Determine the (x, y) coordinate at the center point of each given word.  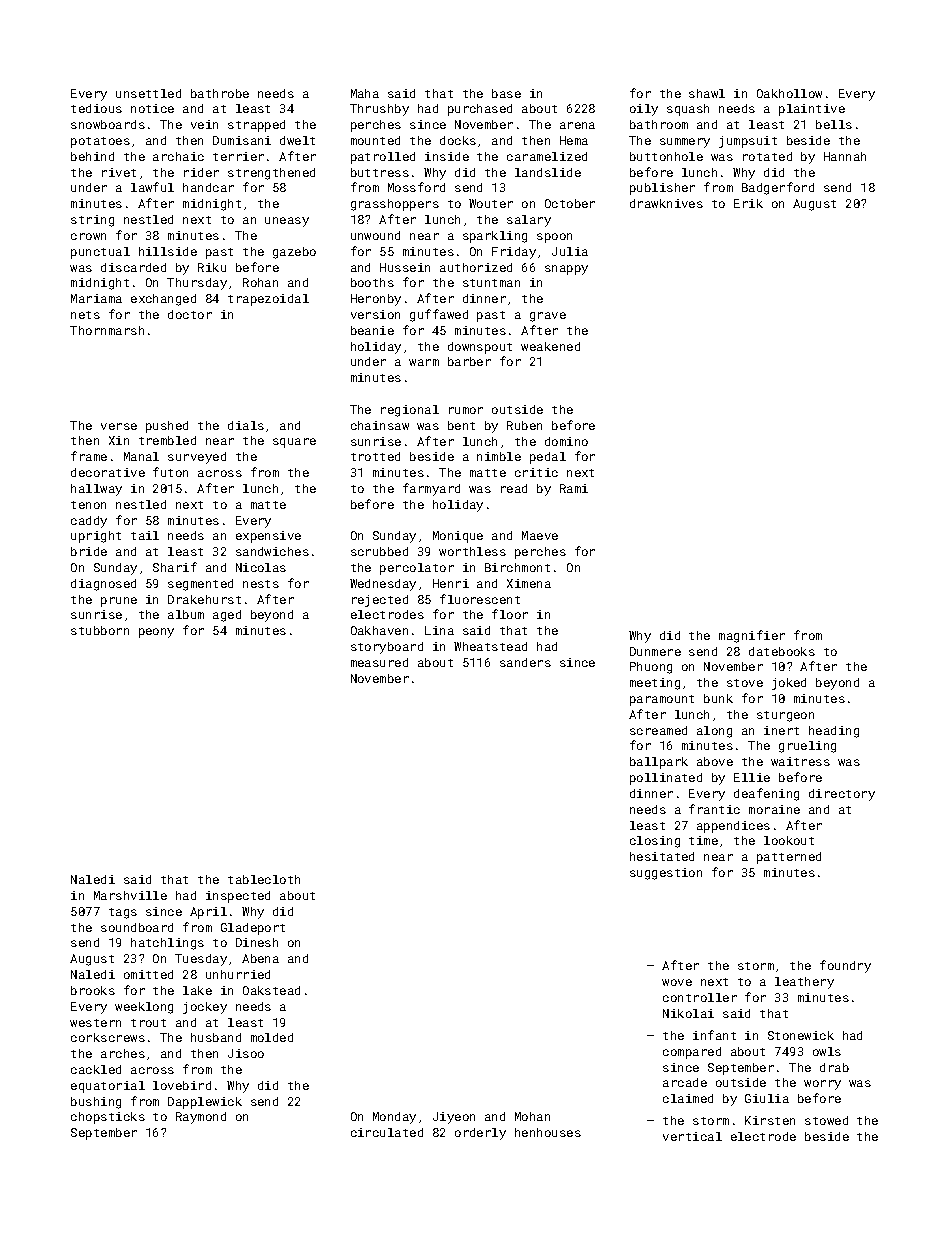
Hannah (845, 156)
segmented (200, 585)
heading (834, 732)
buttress (380, 172)
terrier (238, 156)
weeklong (144, 1008)
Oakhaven (379, 630)
